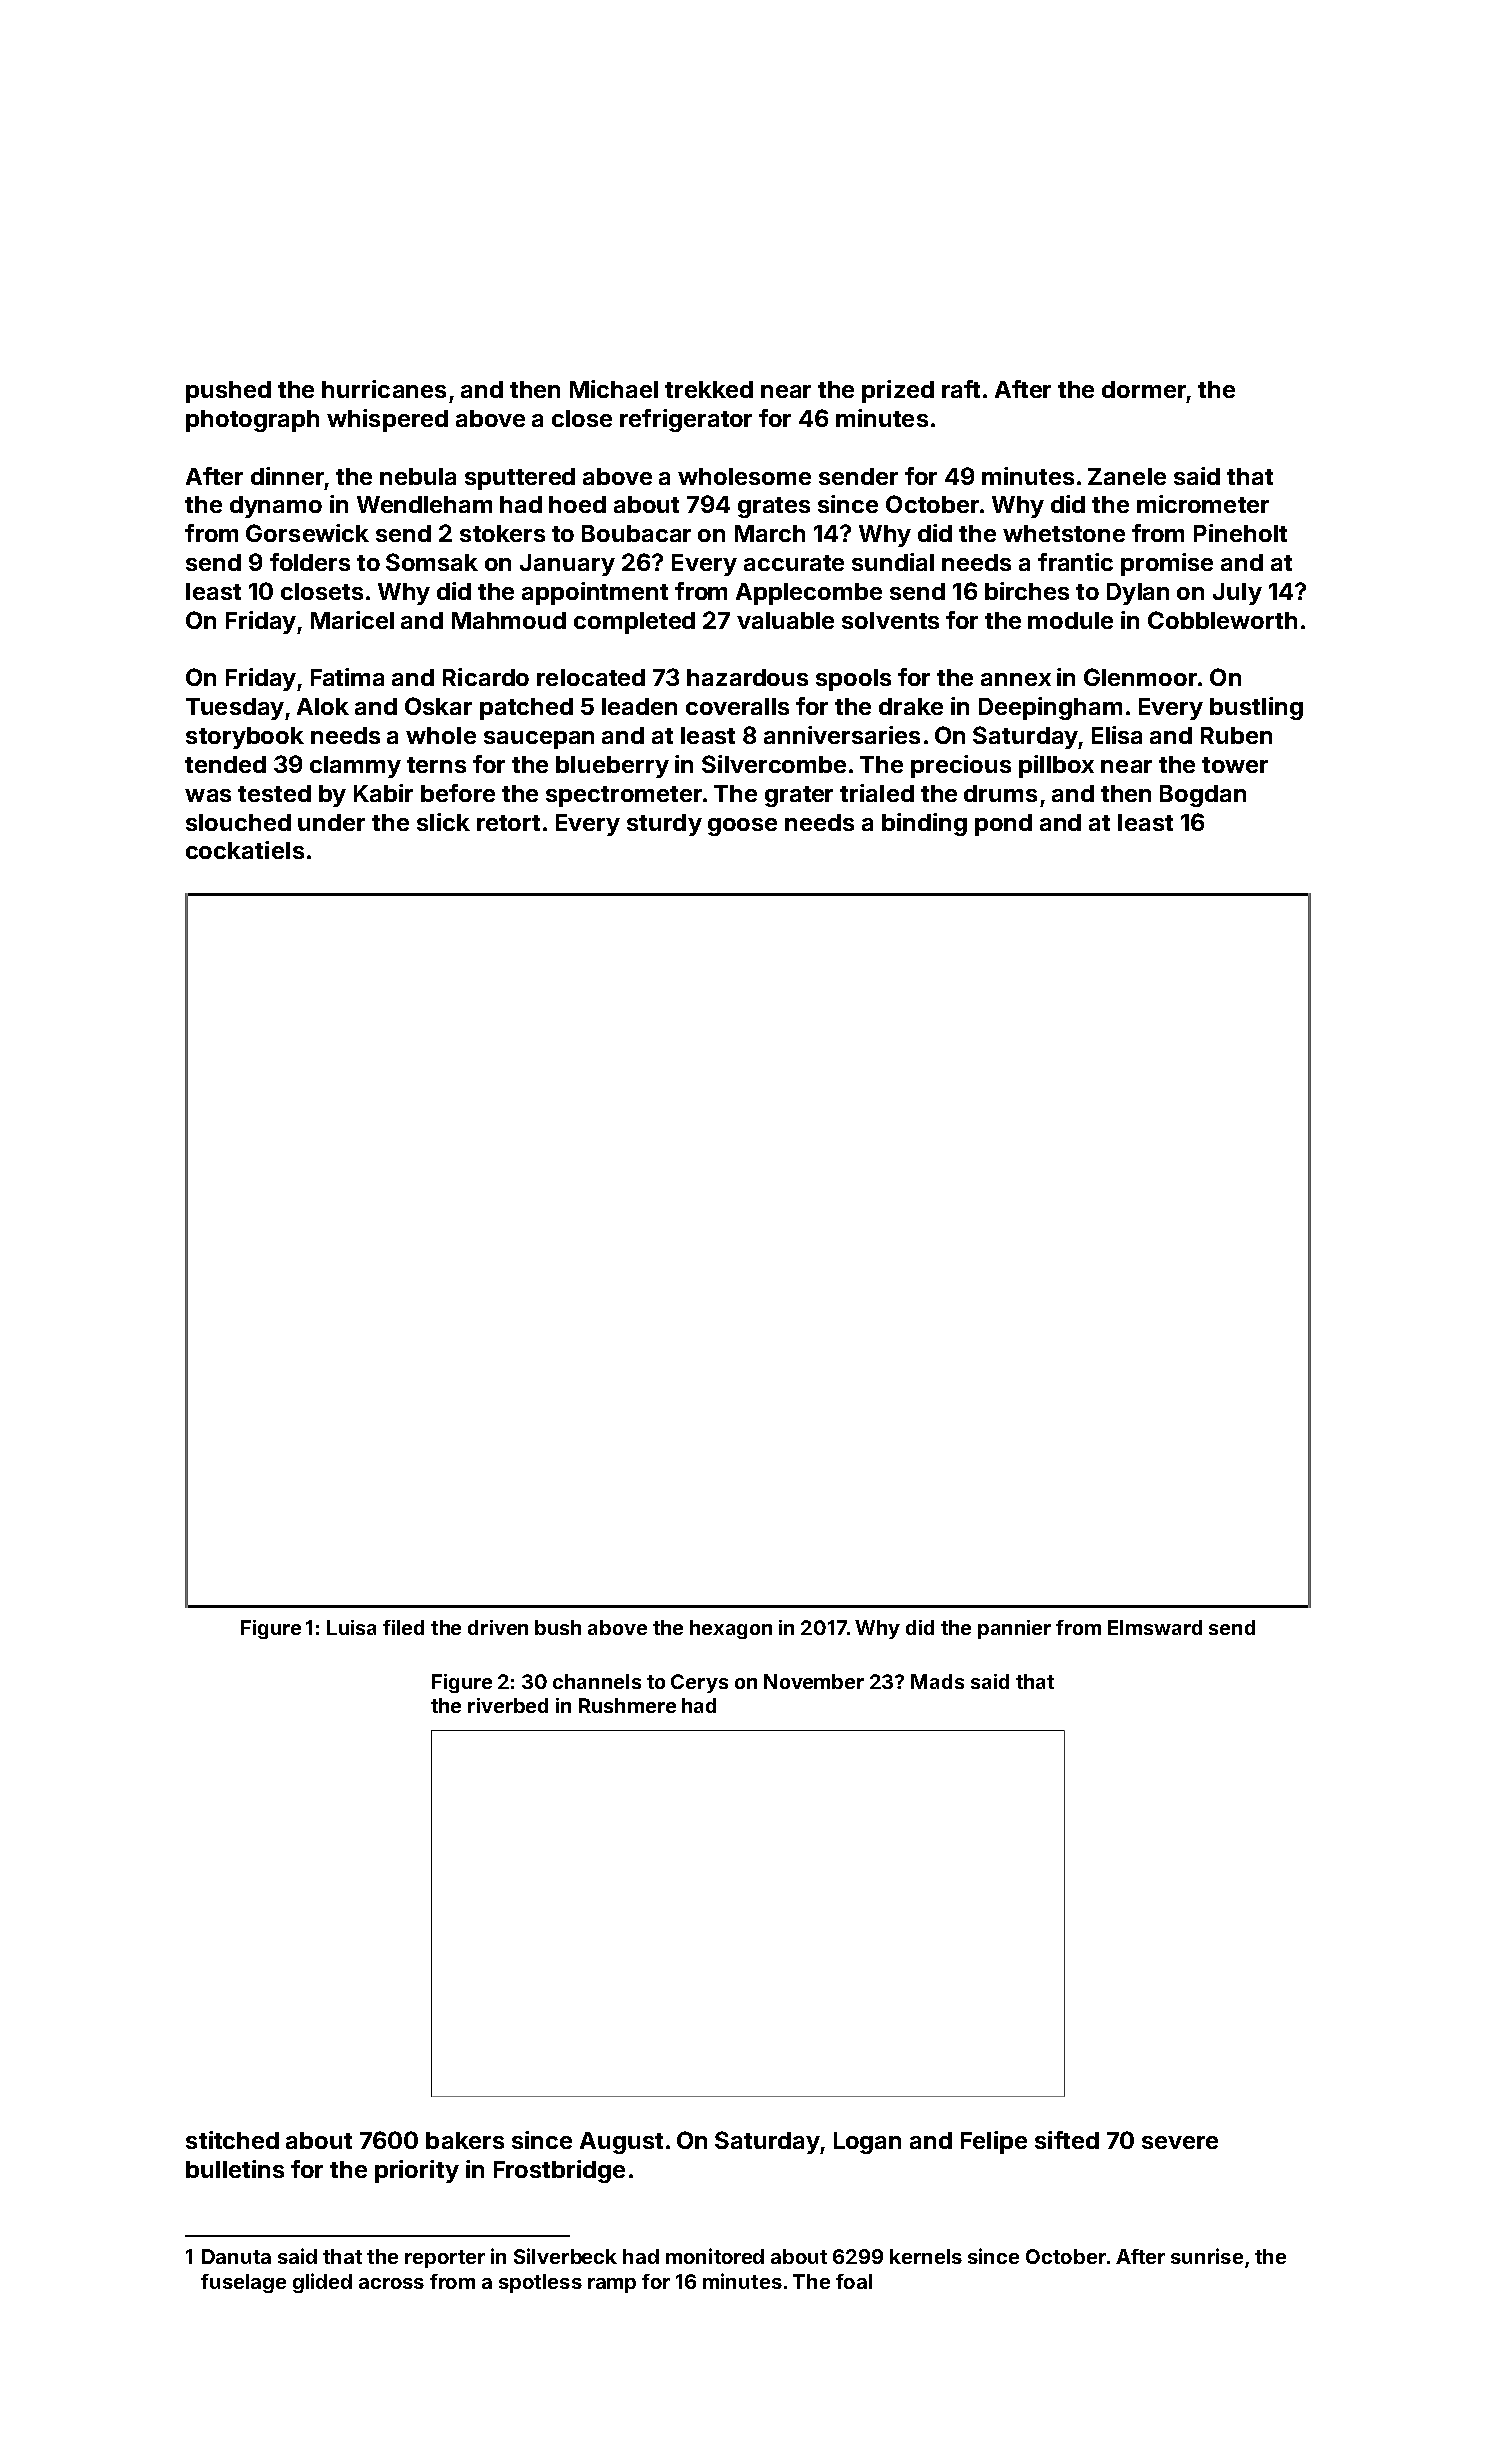 The width and height of the screenshot is (1496, 2464). What do you see at coordinates (1127, 476) in the screenshot?
I see `Zanele` at bounding box center [1127, 476].
